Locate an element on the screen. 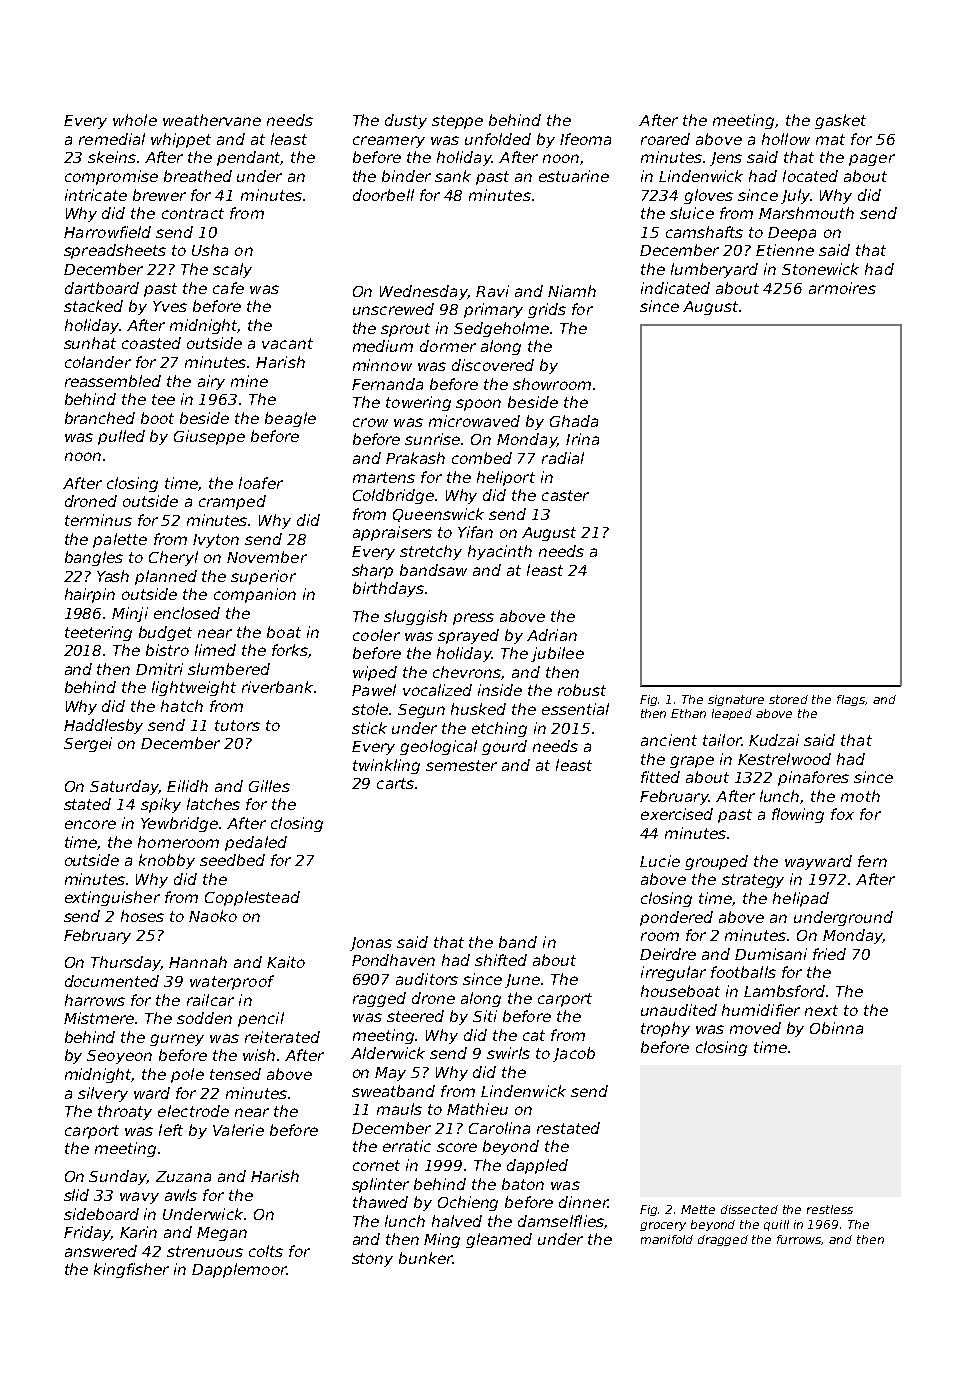 The width and height of the screenshot is (965, 1397). Harrowfield is located at coordinates (107, 232).
